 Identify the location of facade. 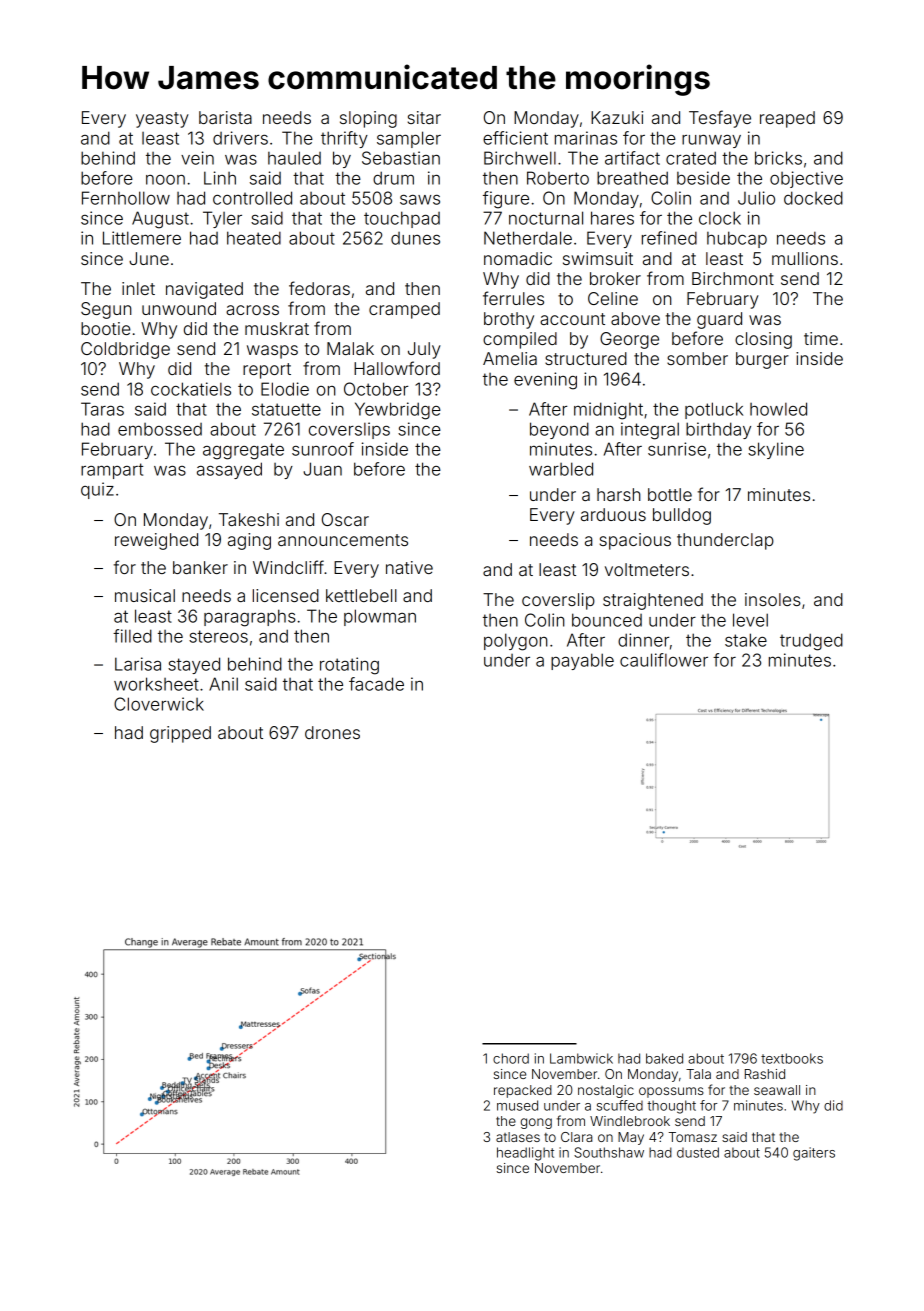
(376, 684).
